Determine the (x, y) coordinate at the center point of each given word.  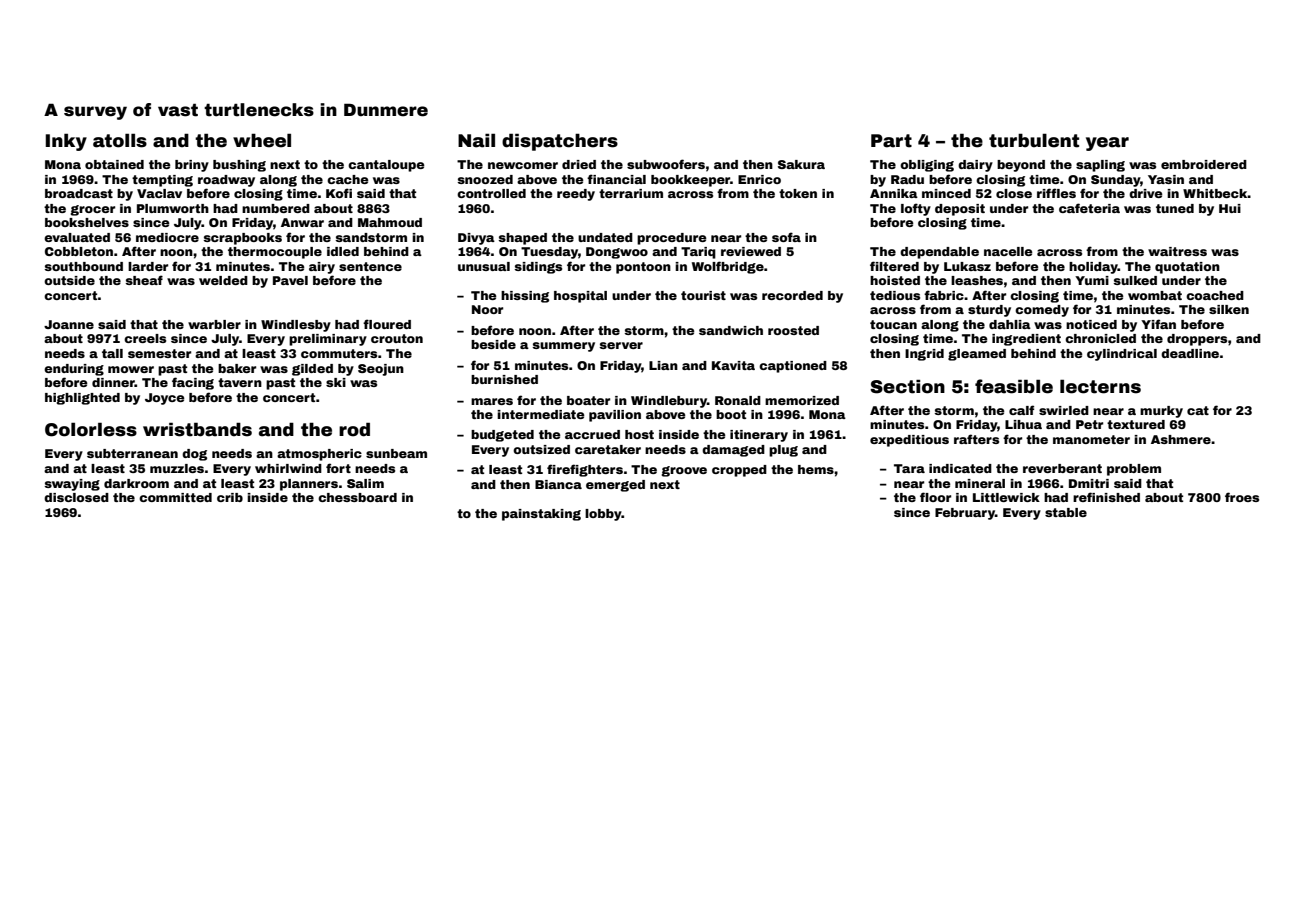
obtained (114, 164)
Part (891, 141)
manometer (1091, 439)
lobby (603, 515)
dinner (113, 382)
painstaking (541, 515)
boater (588, 400)
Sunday (1116, 181)
